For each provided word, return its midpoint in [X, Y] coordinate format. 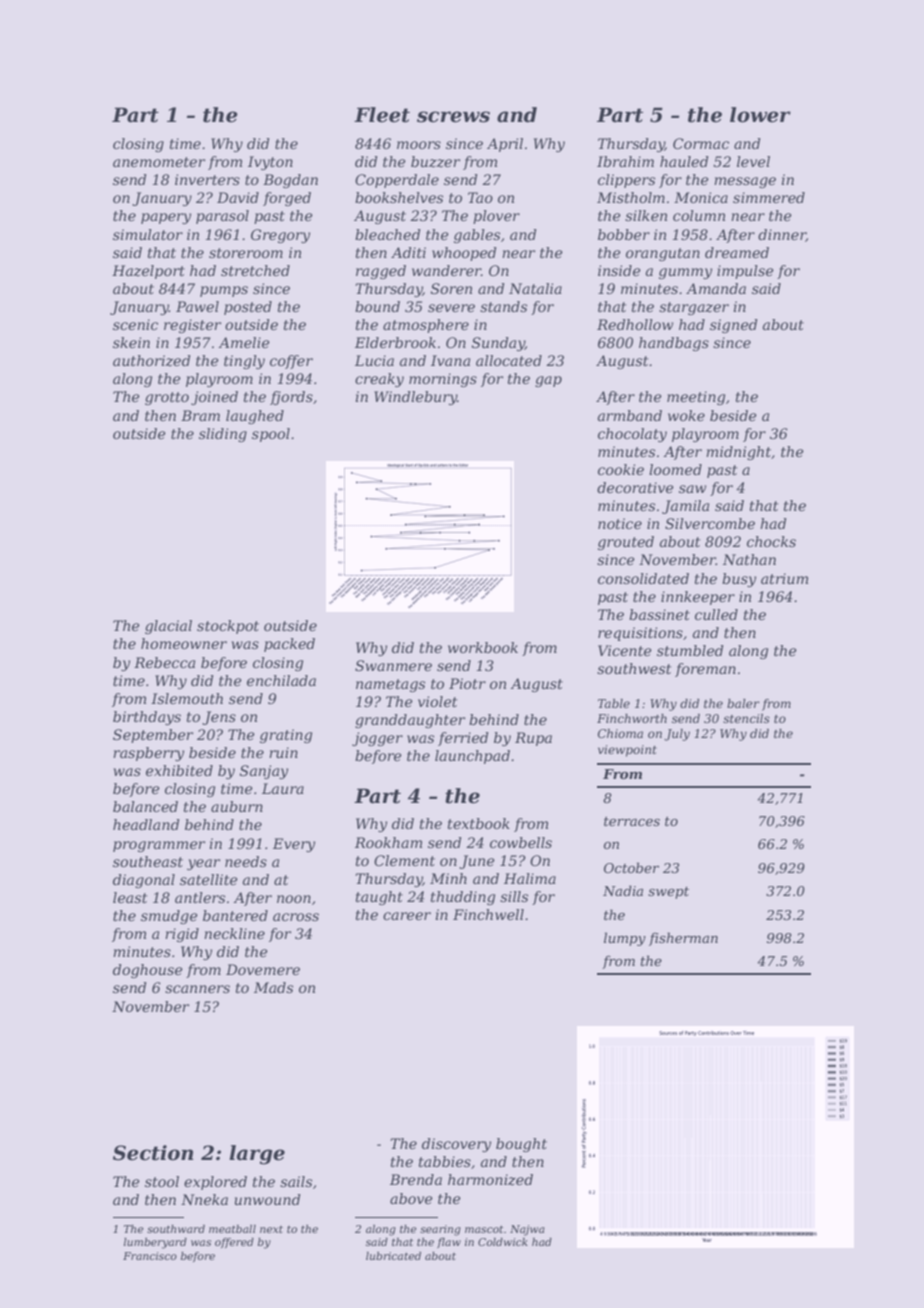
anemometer [159, 162]
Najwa [527, 1230]
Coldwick [503, 1242]
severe [451, 308]
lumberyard [155, 1243]
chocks [771, 541]
